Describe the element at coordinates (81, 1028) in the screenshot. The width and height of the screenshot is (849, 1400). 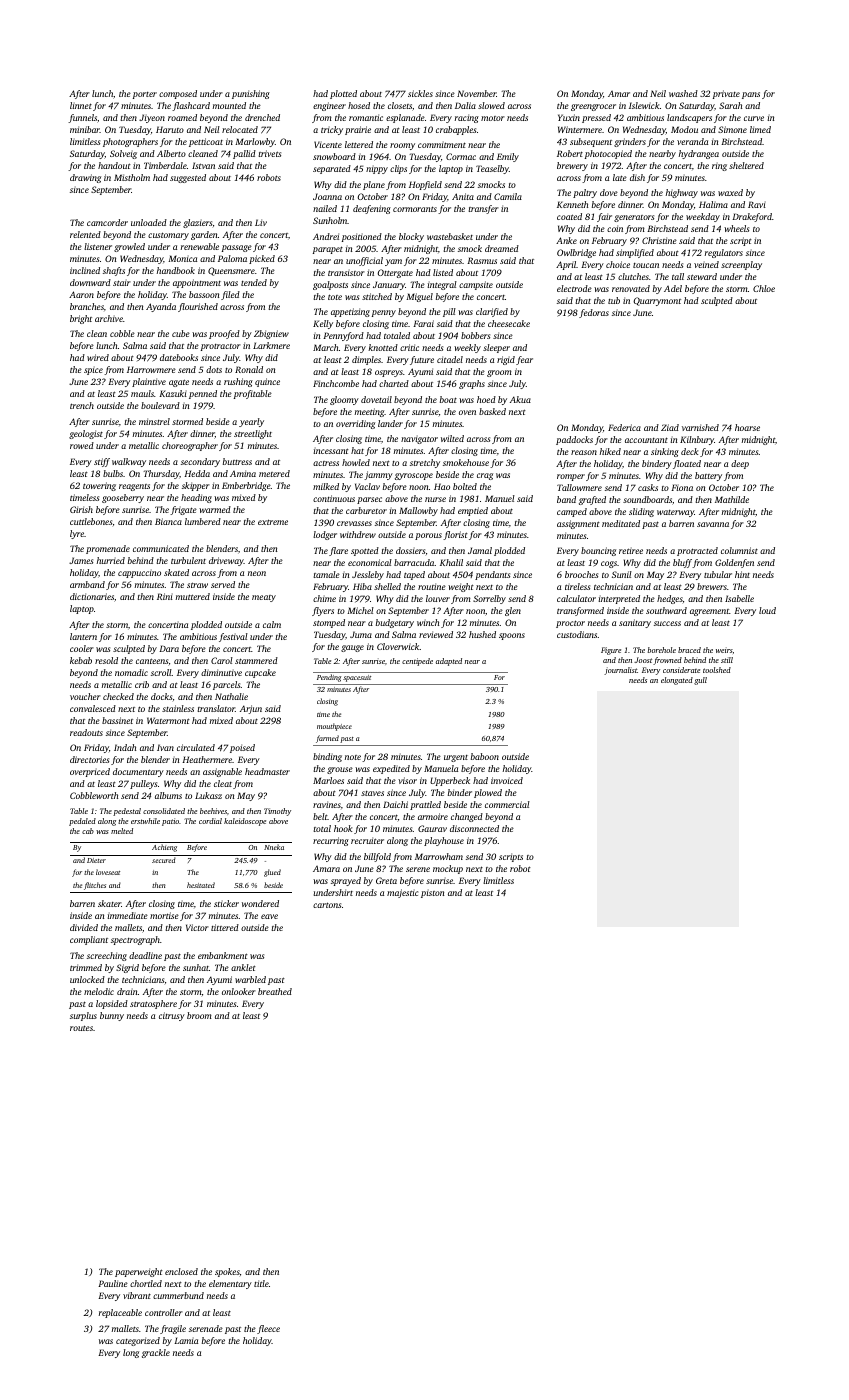
I see `routes` at that location.
